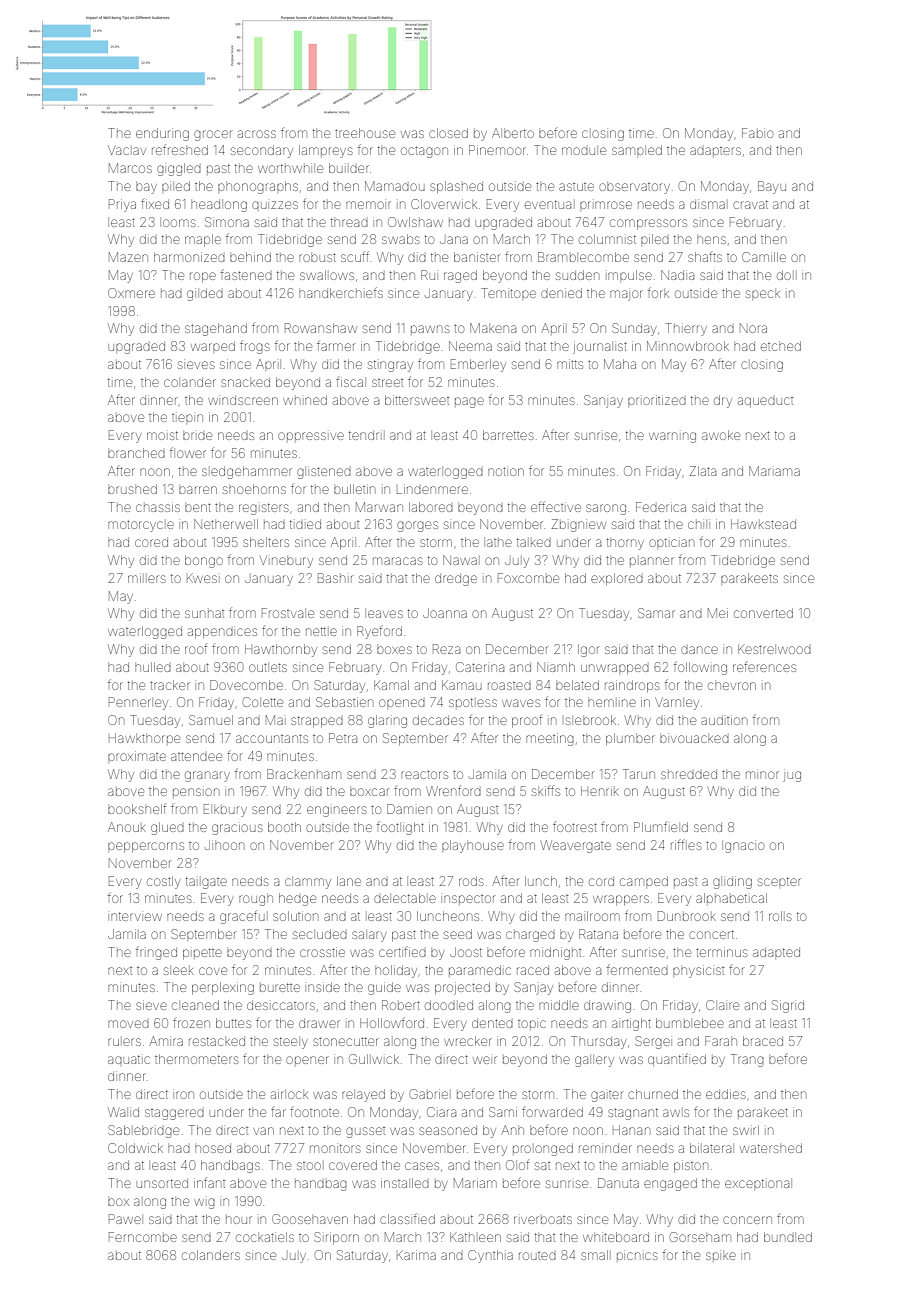 The width and height of the document is (924, 1308). Describe the element at coordinates (723, 401) in the document. I see `dry` at that location.
